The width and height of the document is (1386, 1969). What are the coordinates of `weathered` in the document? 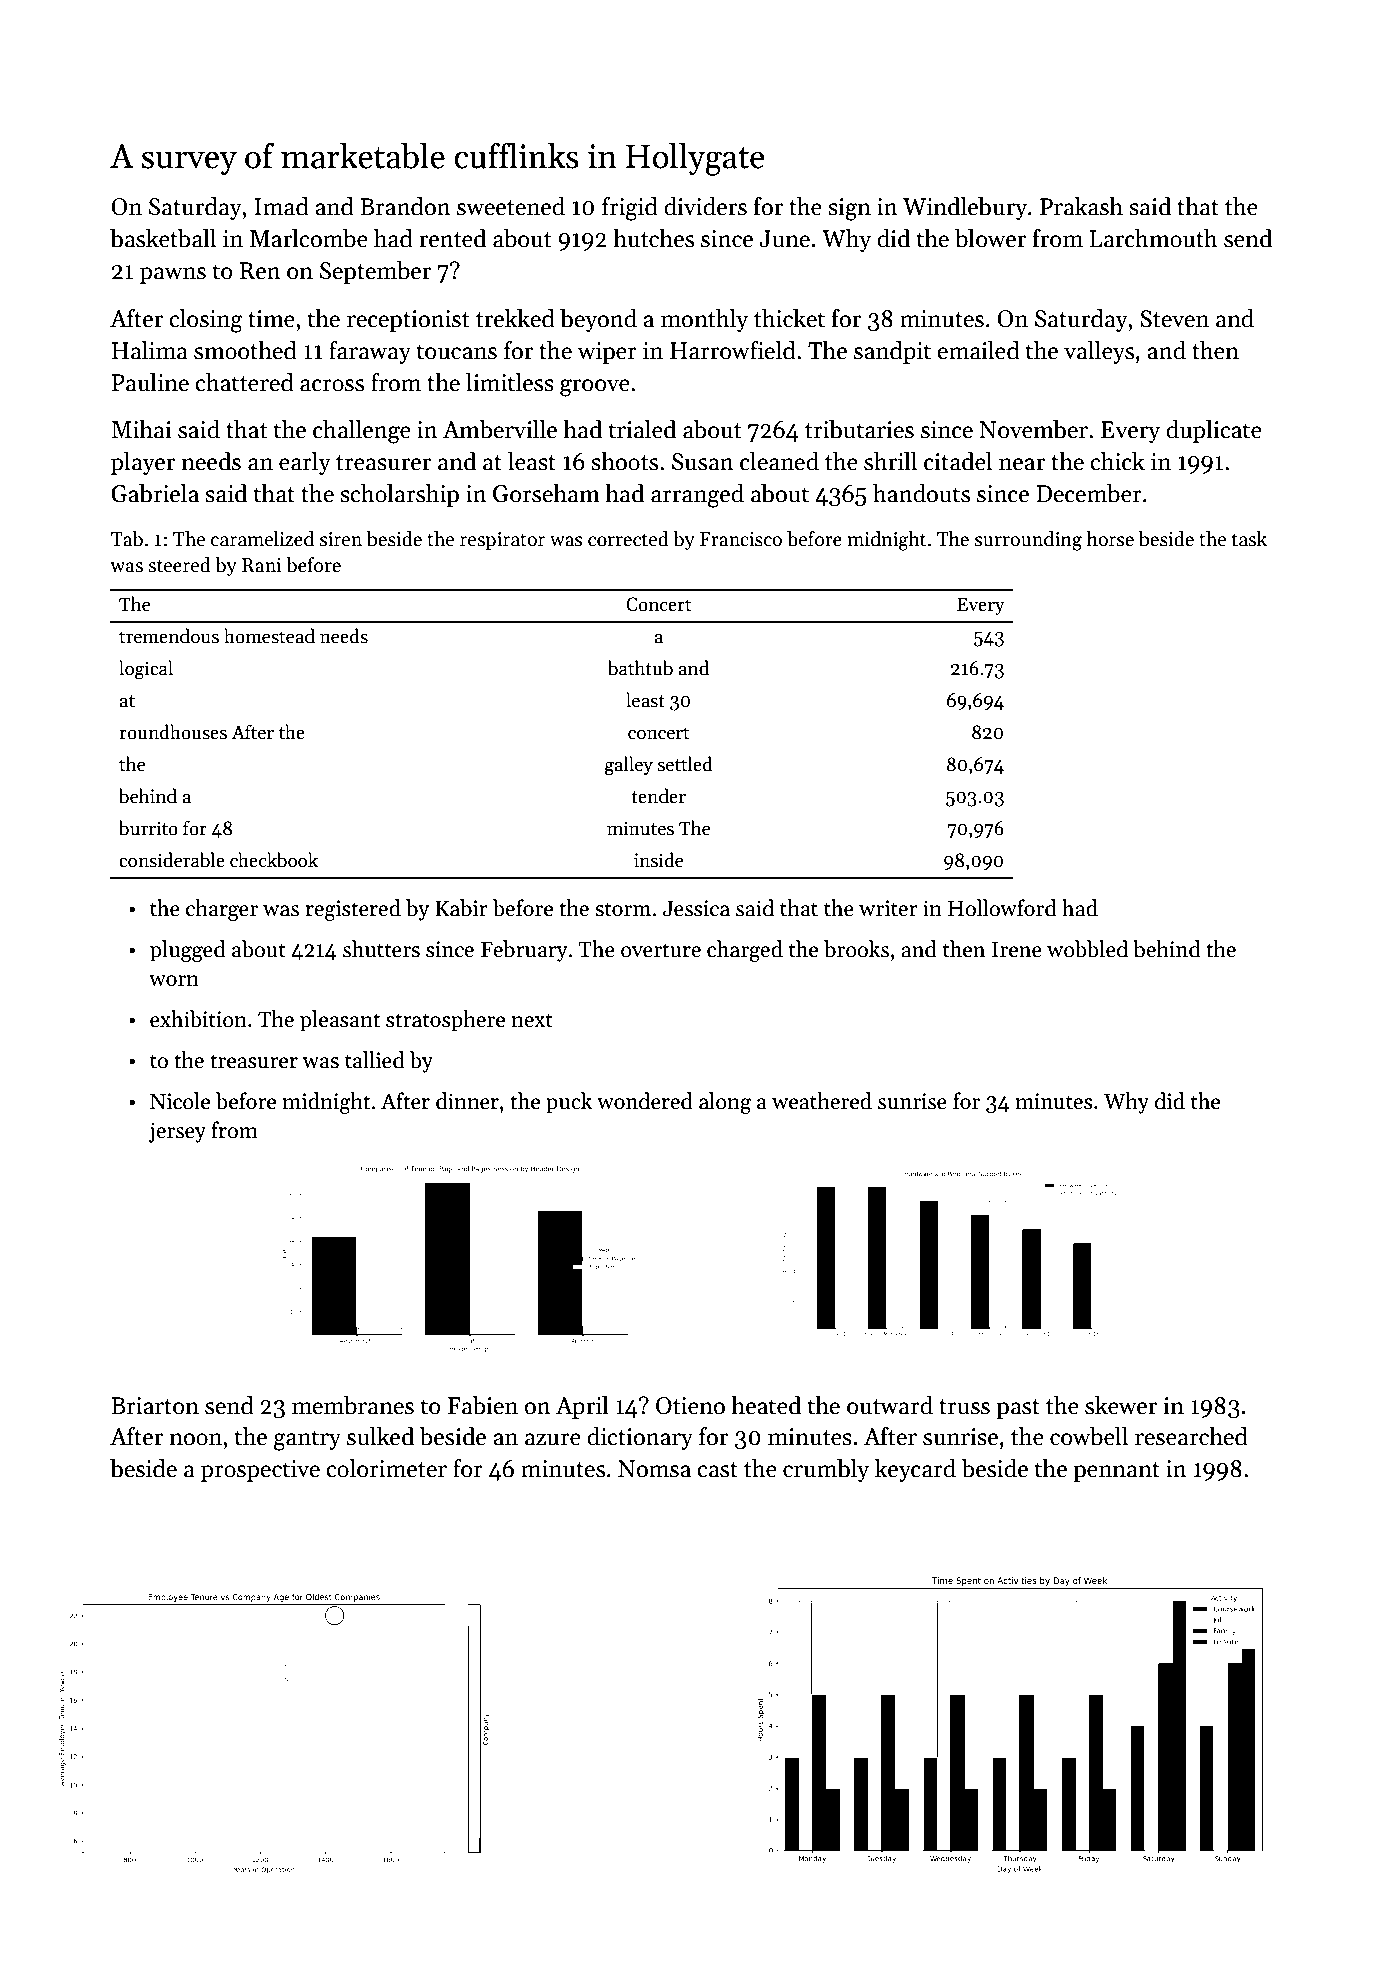 It's located at (822, 1101).
